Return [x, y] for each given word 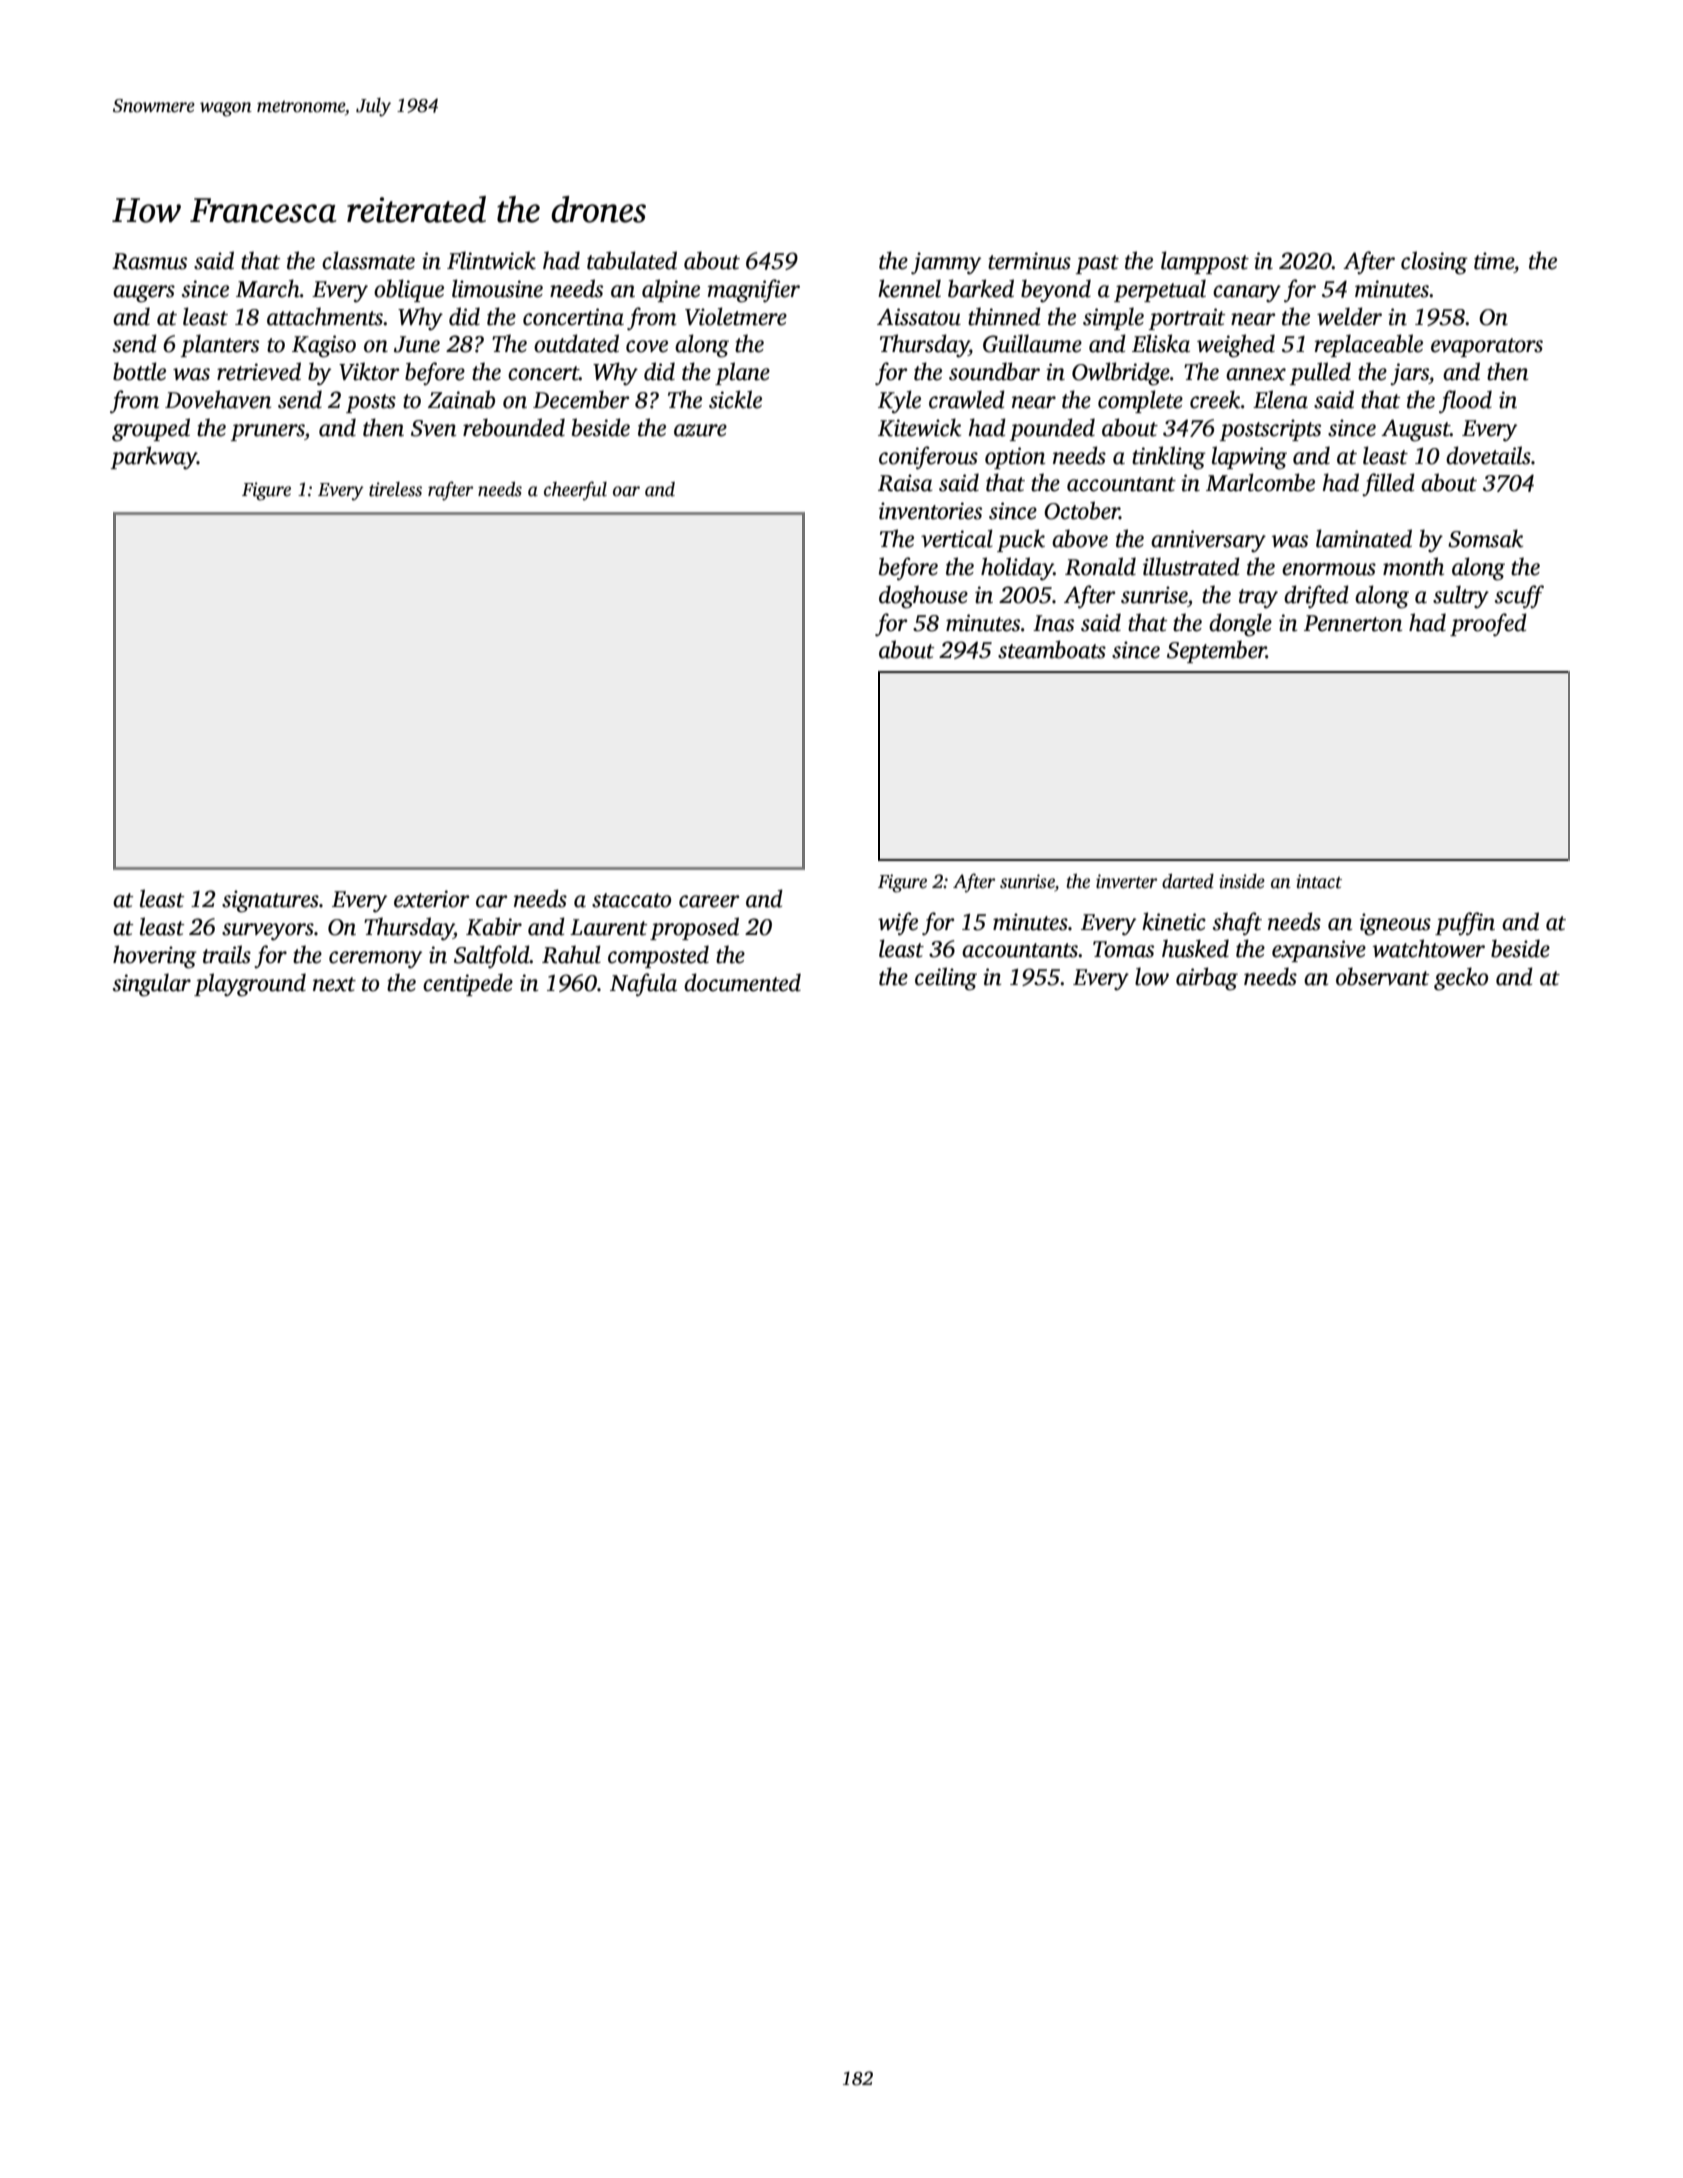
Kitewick [919, 427]
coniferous [928, 458]
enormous [1329, 569]
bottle [139, 371]
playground [250, 985]
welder [1349, 316]
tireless [395, 489]
